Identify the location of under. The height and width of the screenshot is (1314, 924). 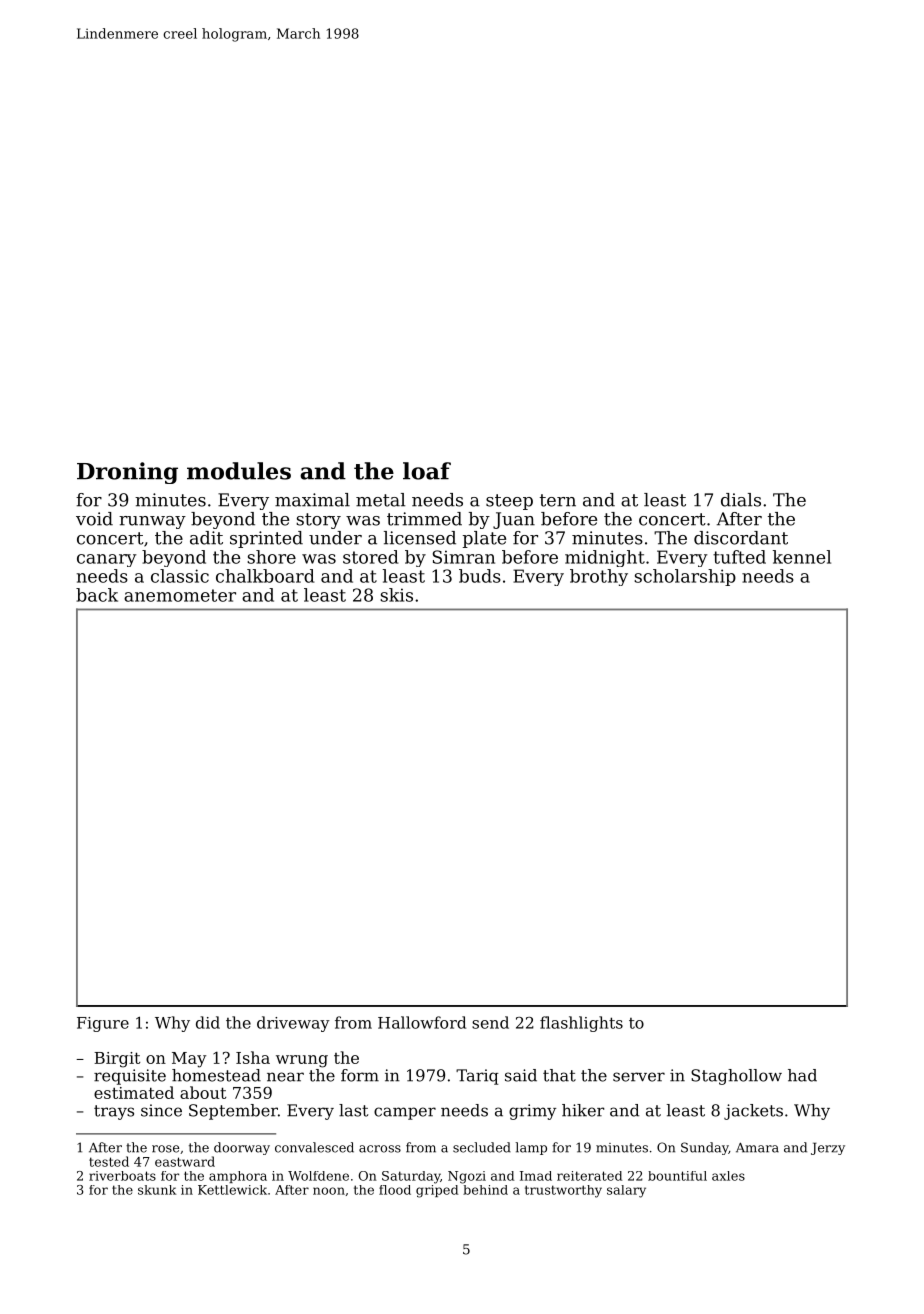
(335, 538).
